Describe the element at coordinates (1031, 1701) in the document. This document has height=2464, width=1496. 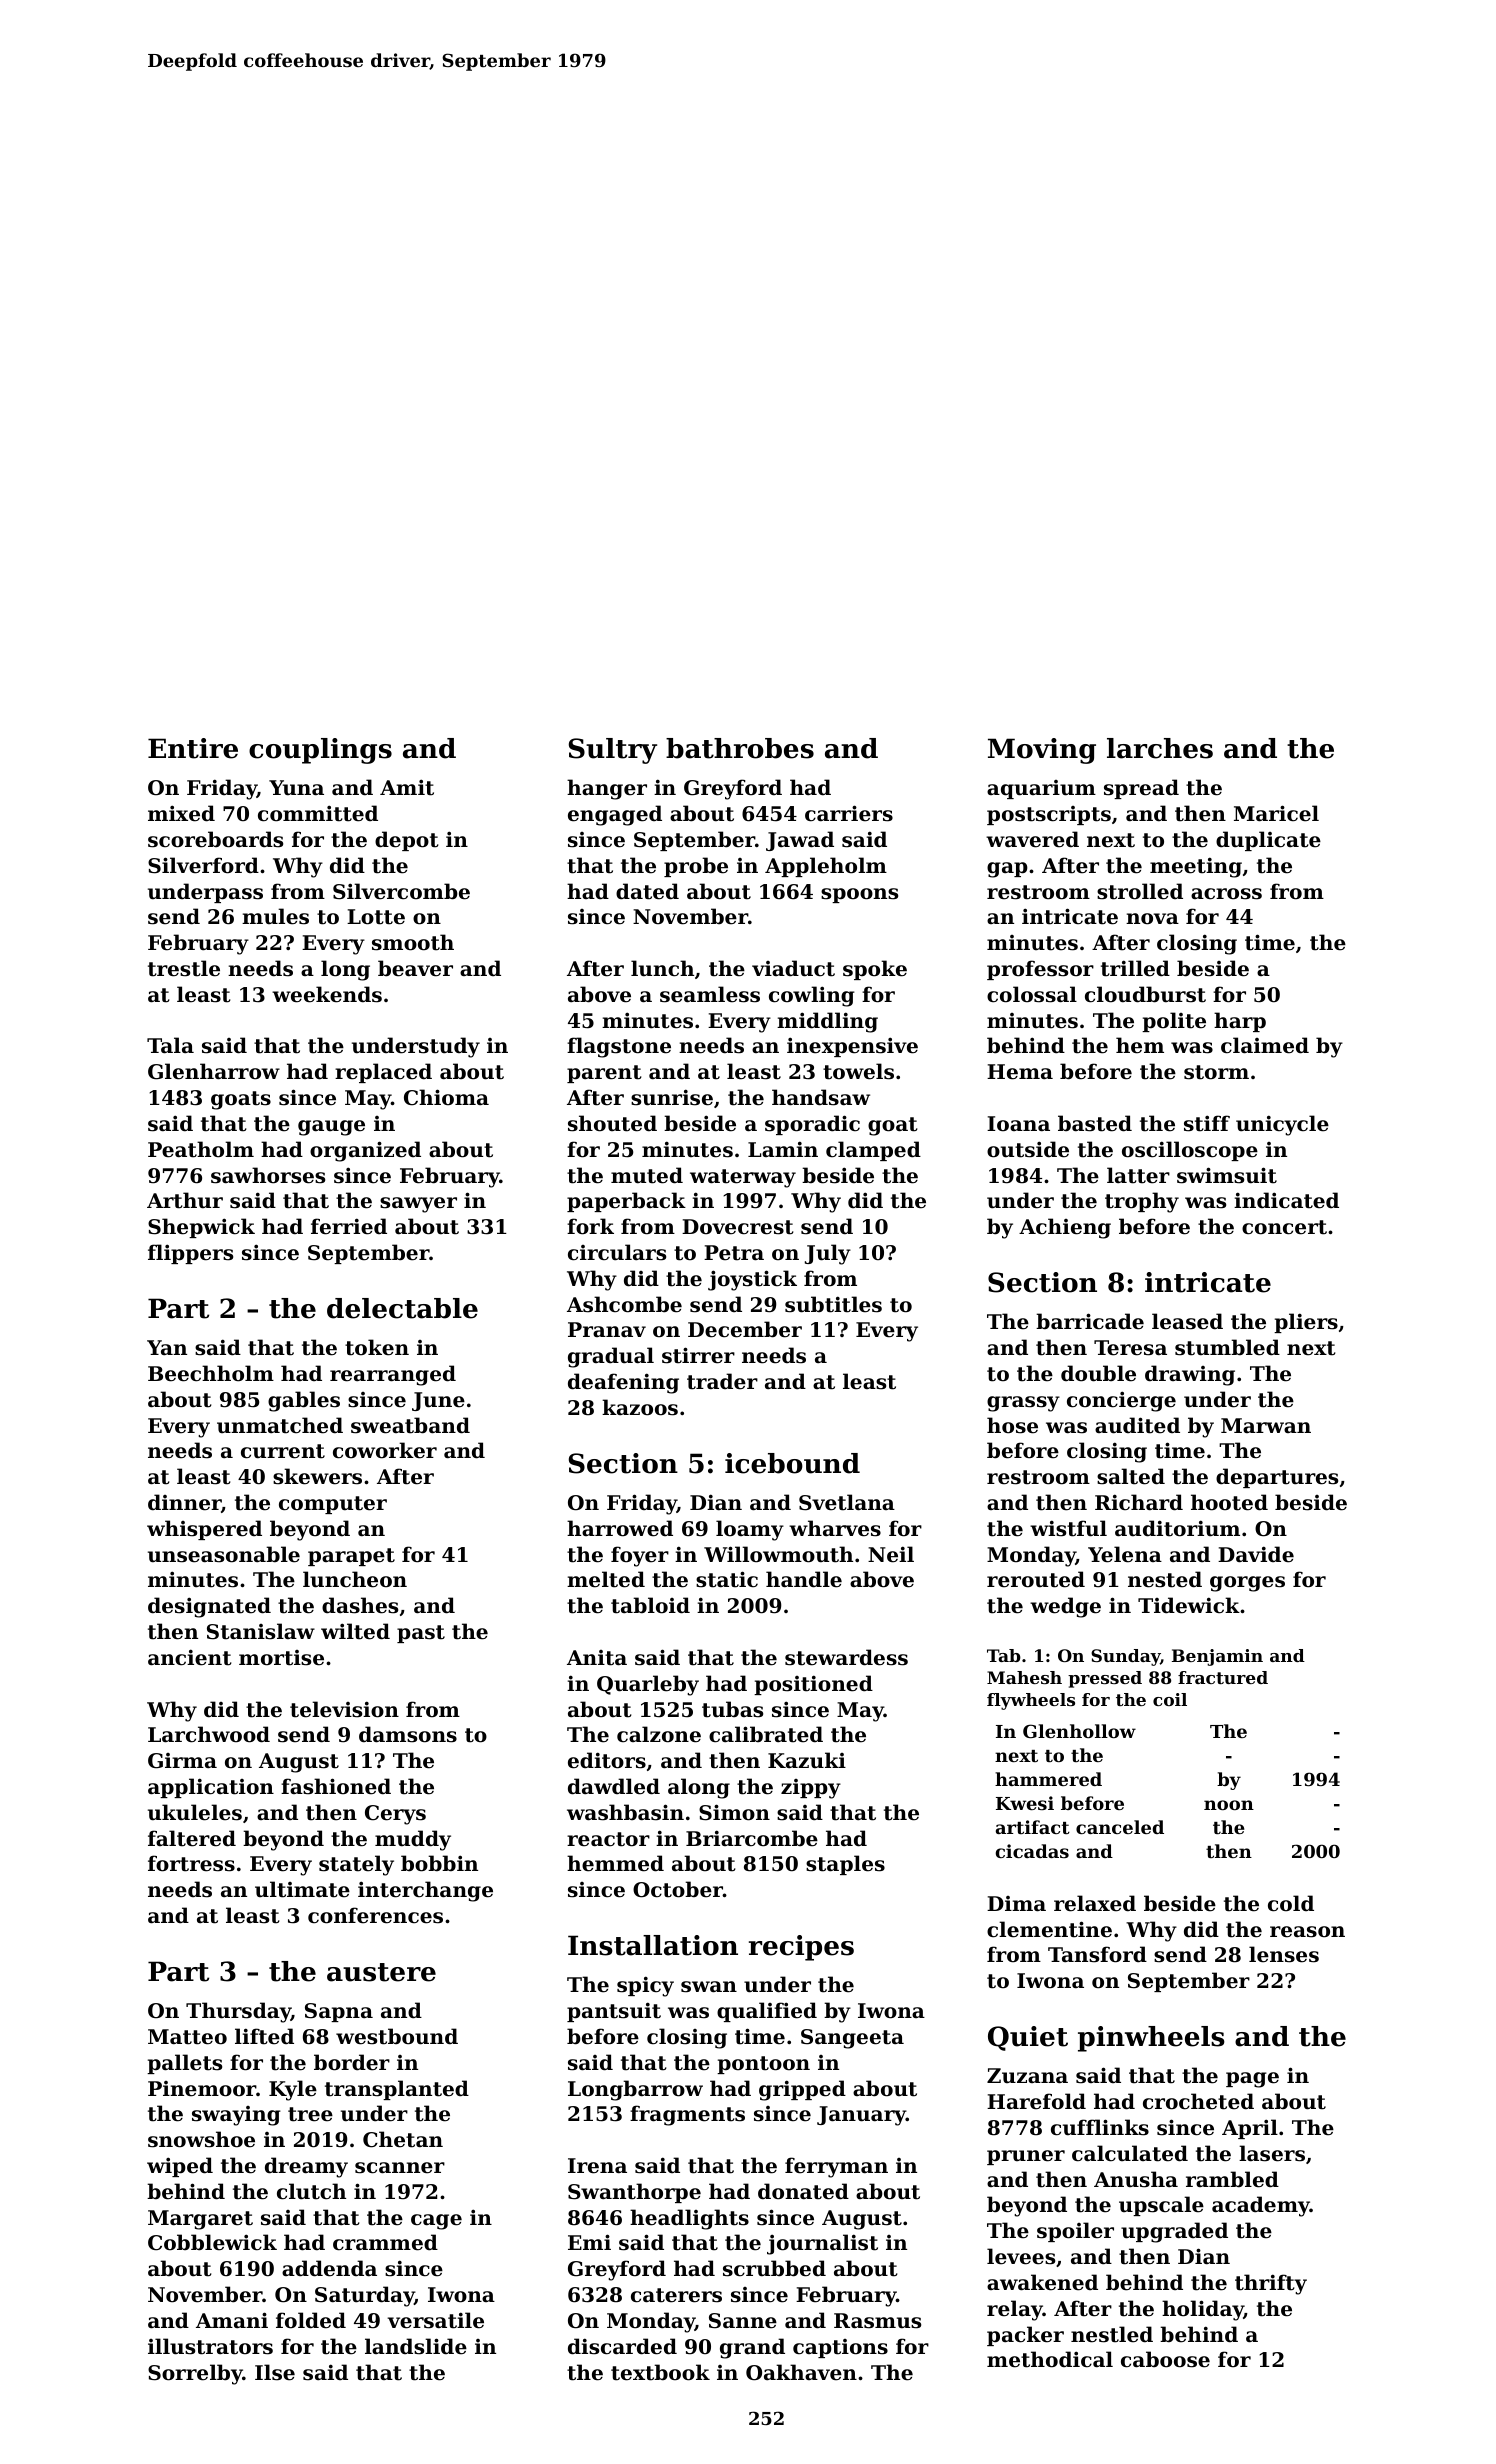
I see `flywheels` at that location.
